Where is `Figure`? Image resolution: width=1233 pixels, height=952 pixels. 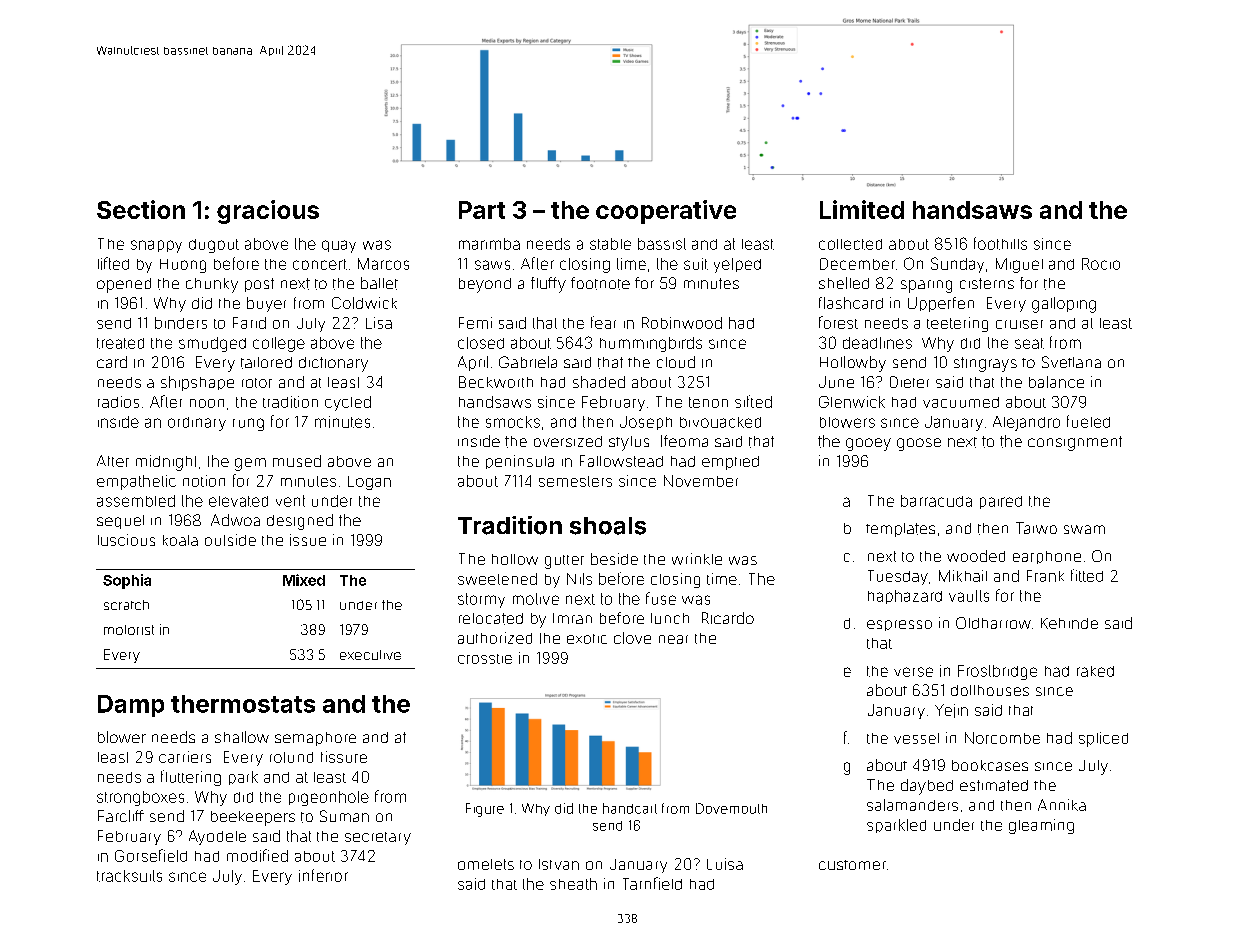 Figure is located at coordinates (485, 810).
